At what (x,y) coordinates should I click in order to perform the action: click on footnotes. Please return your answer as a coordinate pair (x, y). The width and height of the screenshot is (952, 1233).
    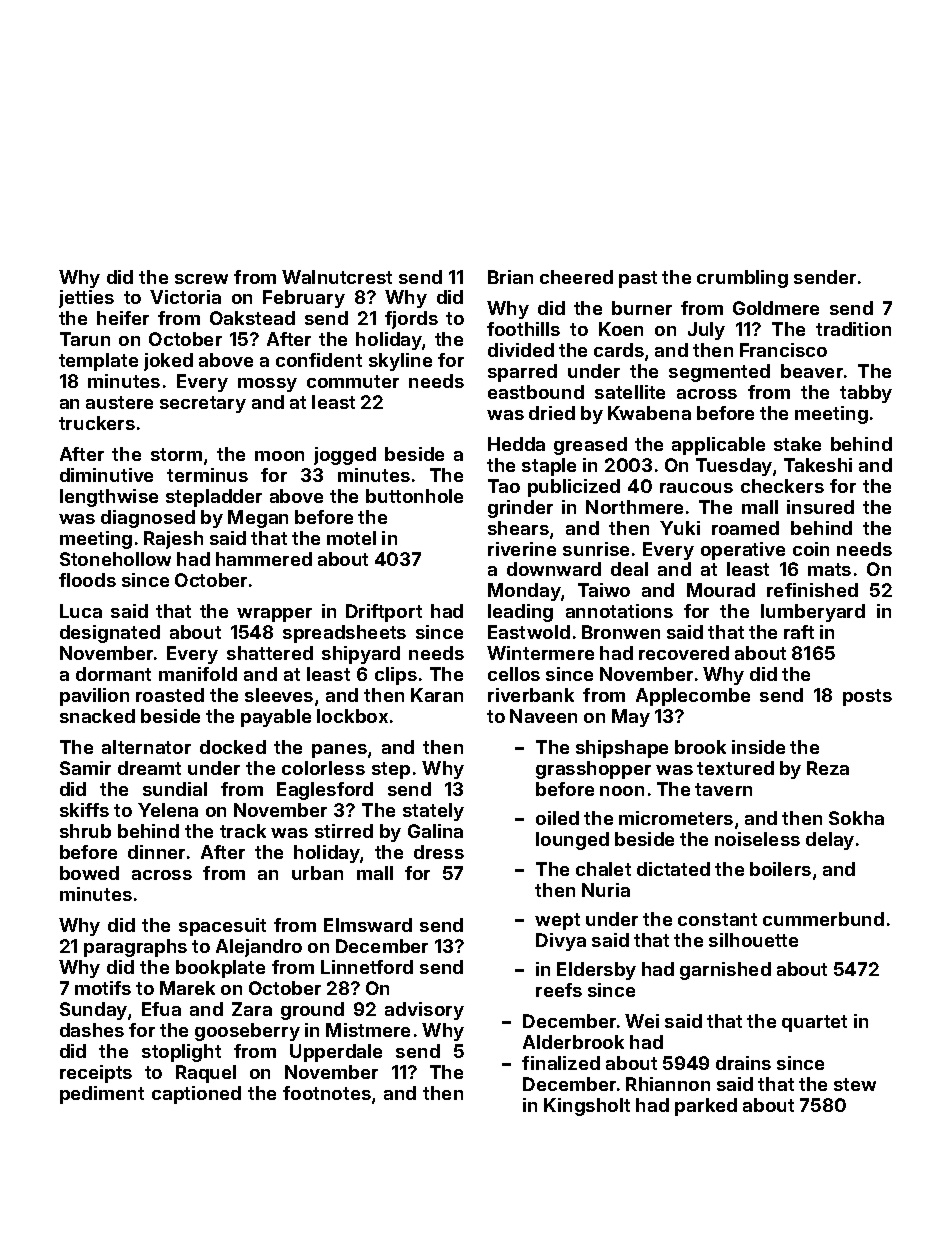
    Looking at the image, I should click on (327, 1093).
